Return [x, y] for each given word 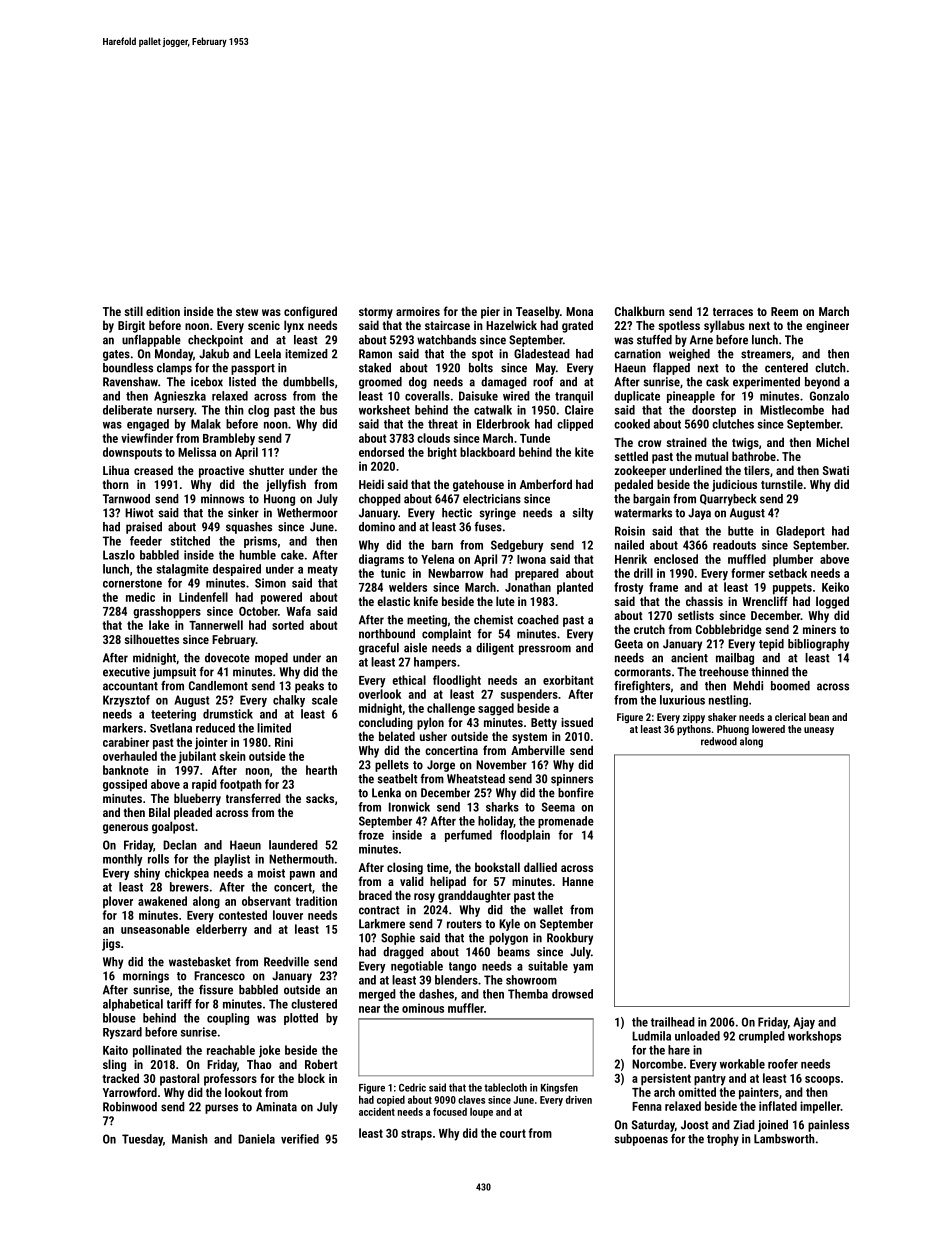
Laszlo [119, 555]
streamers [766, 354]
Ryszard [122, 1033]
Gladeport [800, 532]
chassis [704, 601]
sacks [320, 798]
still [133, 311]
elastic [393, 601]
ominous [423, 1008]
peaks [309, 687]
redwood [719, 741]
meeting [427, 621]
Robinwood [130, 1107]
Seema [558, 807]
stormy [376, 313]
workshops [814, 1037]
